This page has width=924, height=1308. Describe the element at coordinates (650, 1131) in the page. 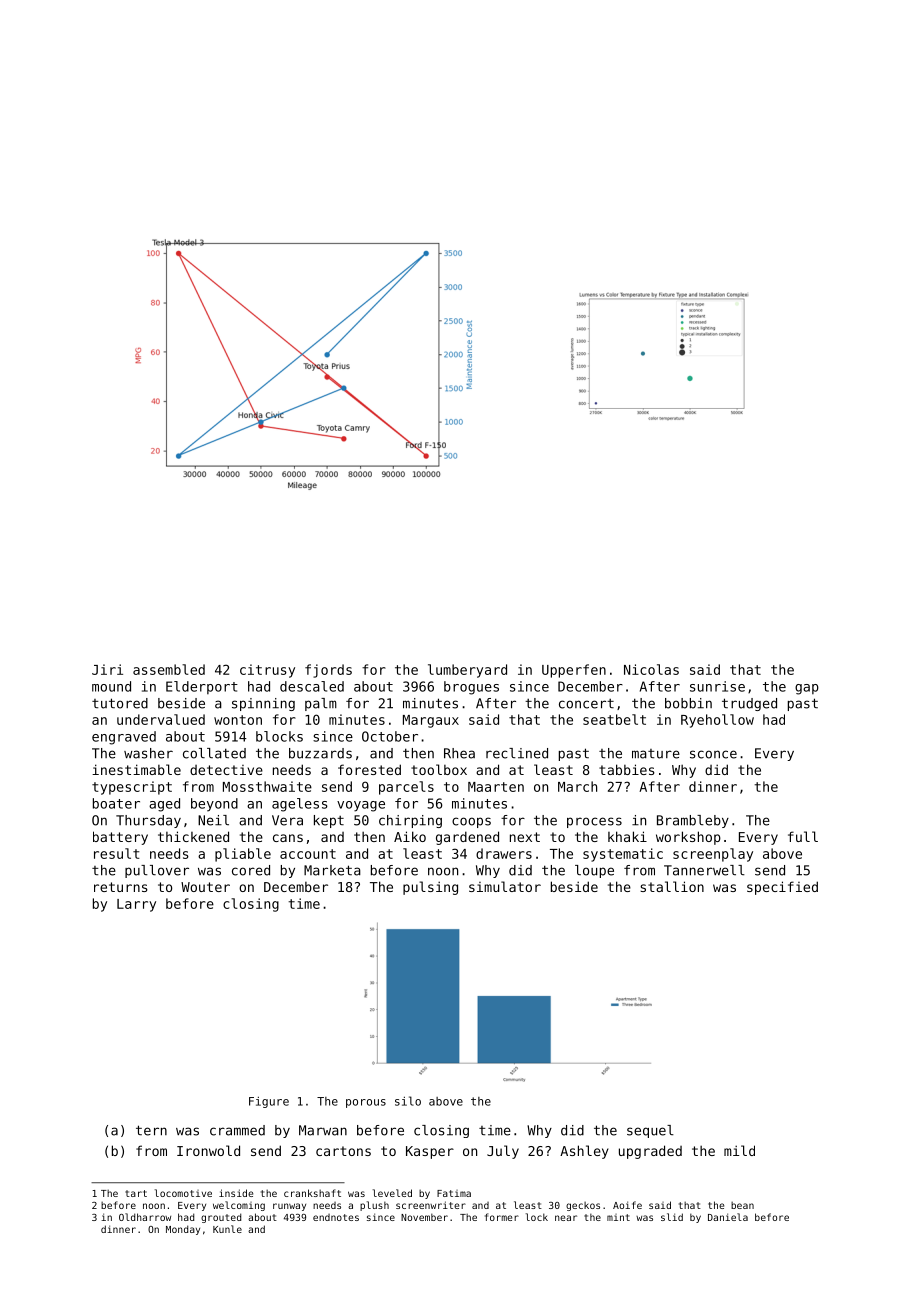

I see `sequel` at that location.
